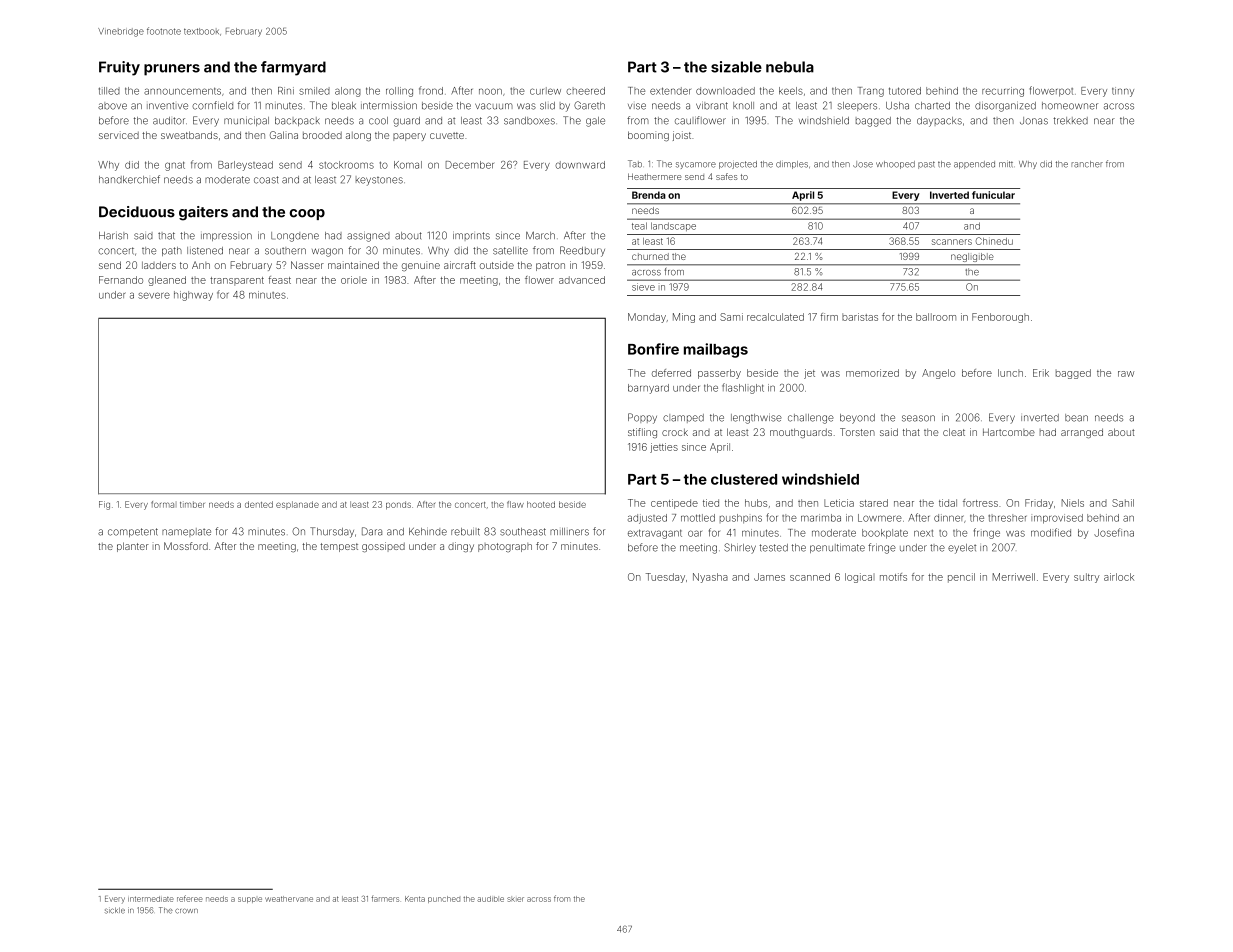 This document has width=1233, height=952. I want to click on skier, so click(515, 899).
